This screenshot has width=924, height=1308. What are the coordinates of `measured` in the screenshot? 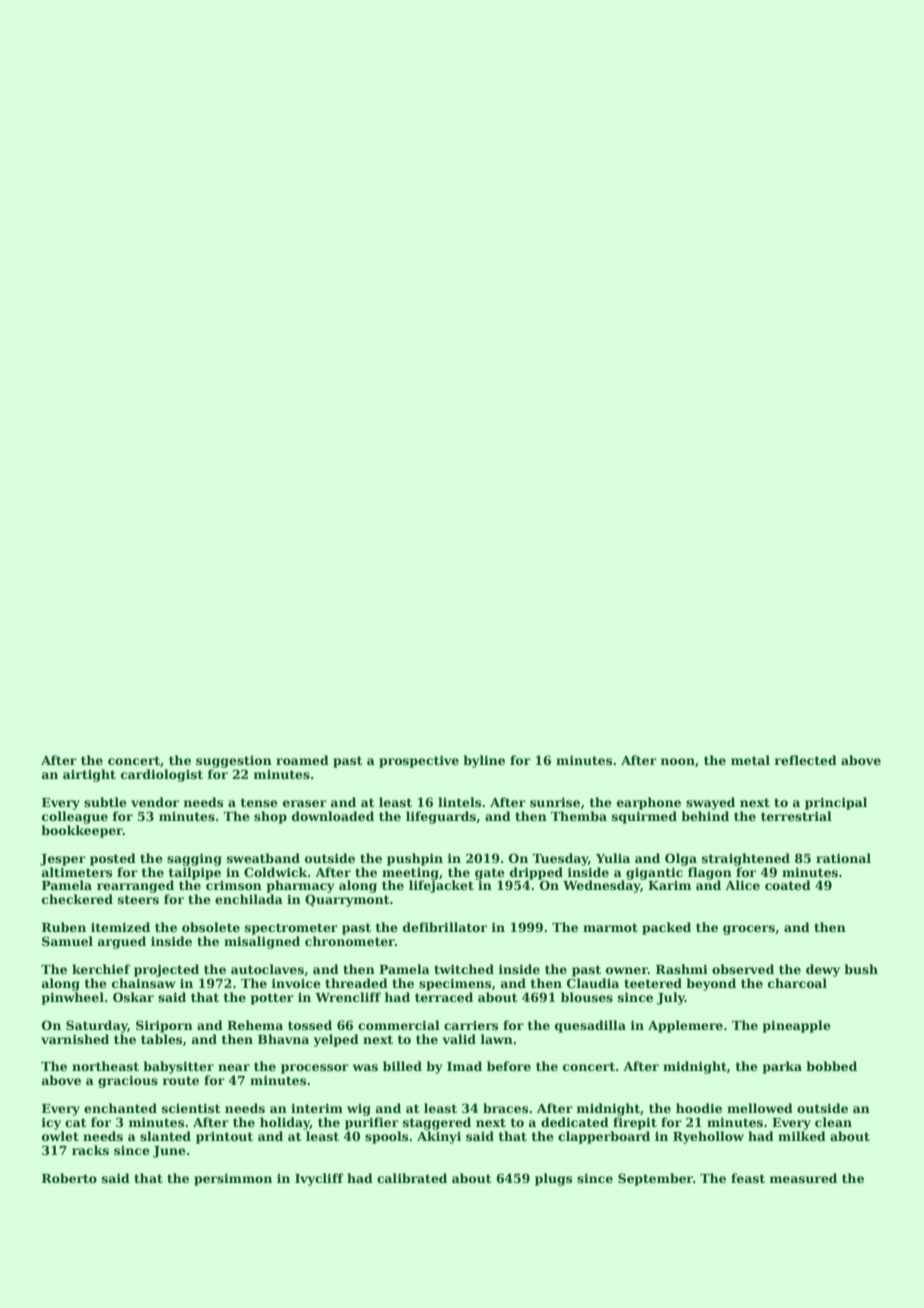 It's located at (803, 1178).
